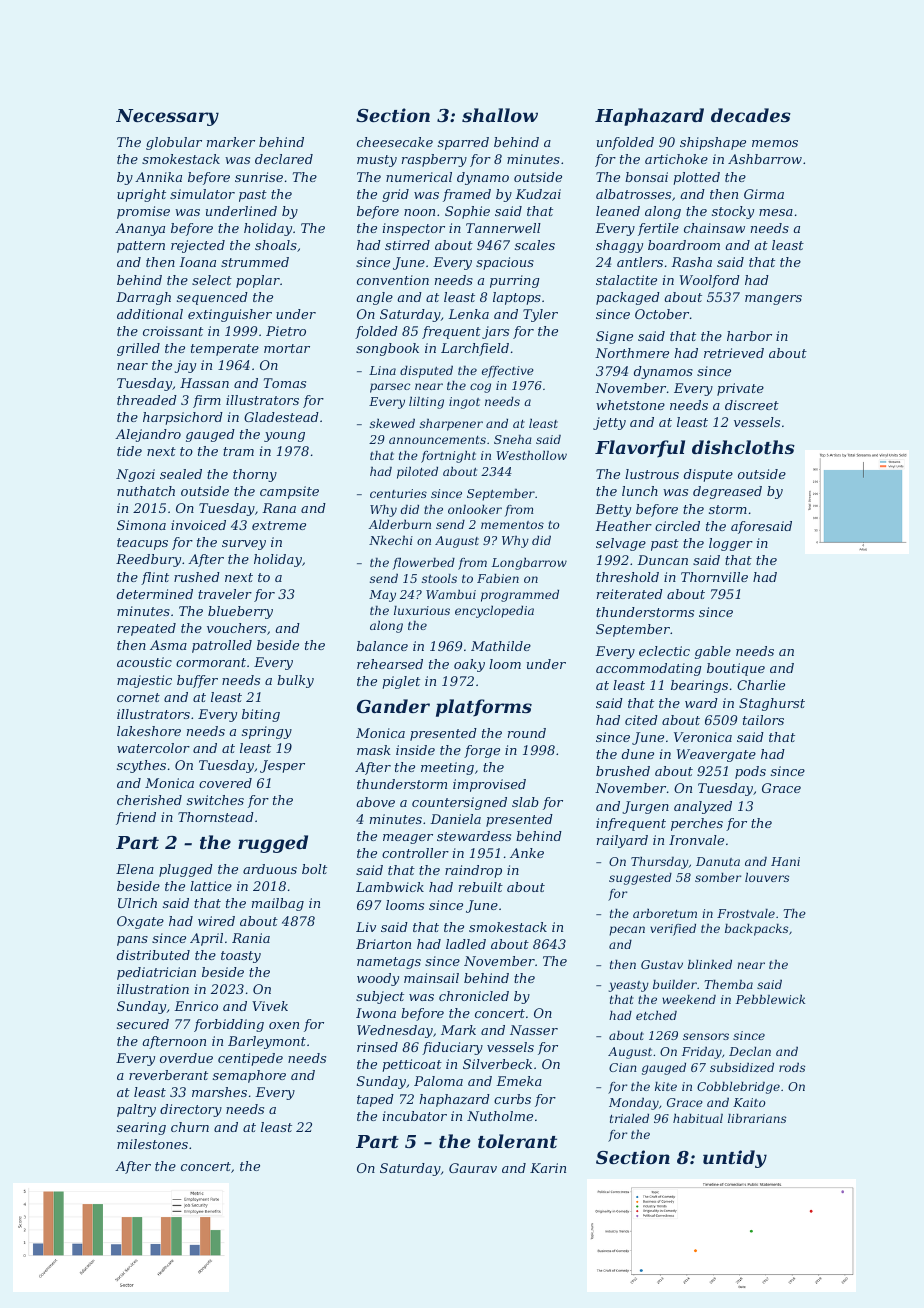 Image resolution: width=924 pixels, height=1308 pixels. What do you see at coordinates (792, 1067) in the screenshot?
I see `rods` at bounding box center [792, 1067].
